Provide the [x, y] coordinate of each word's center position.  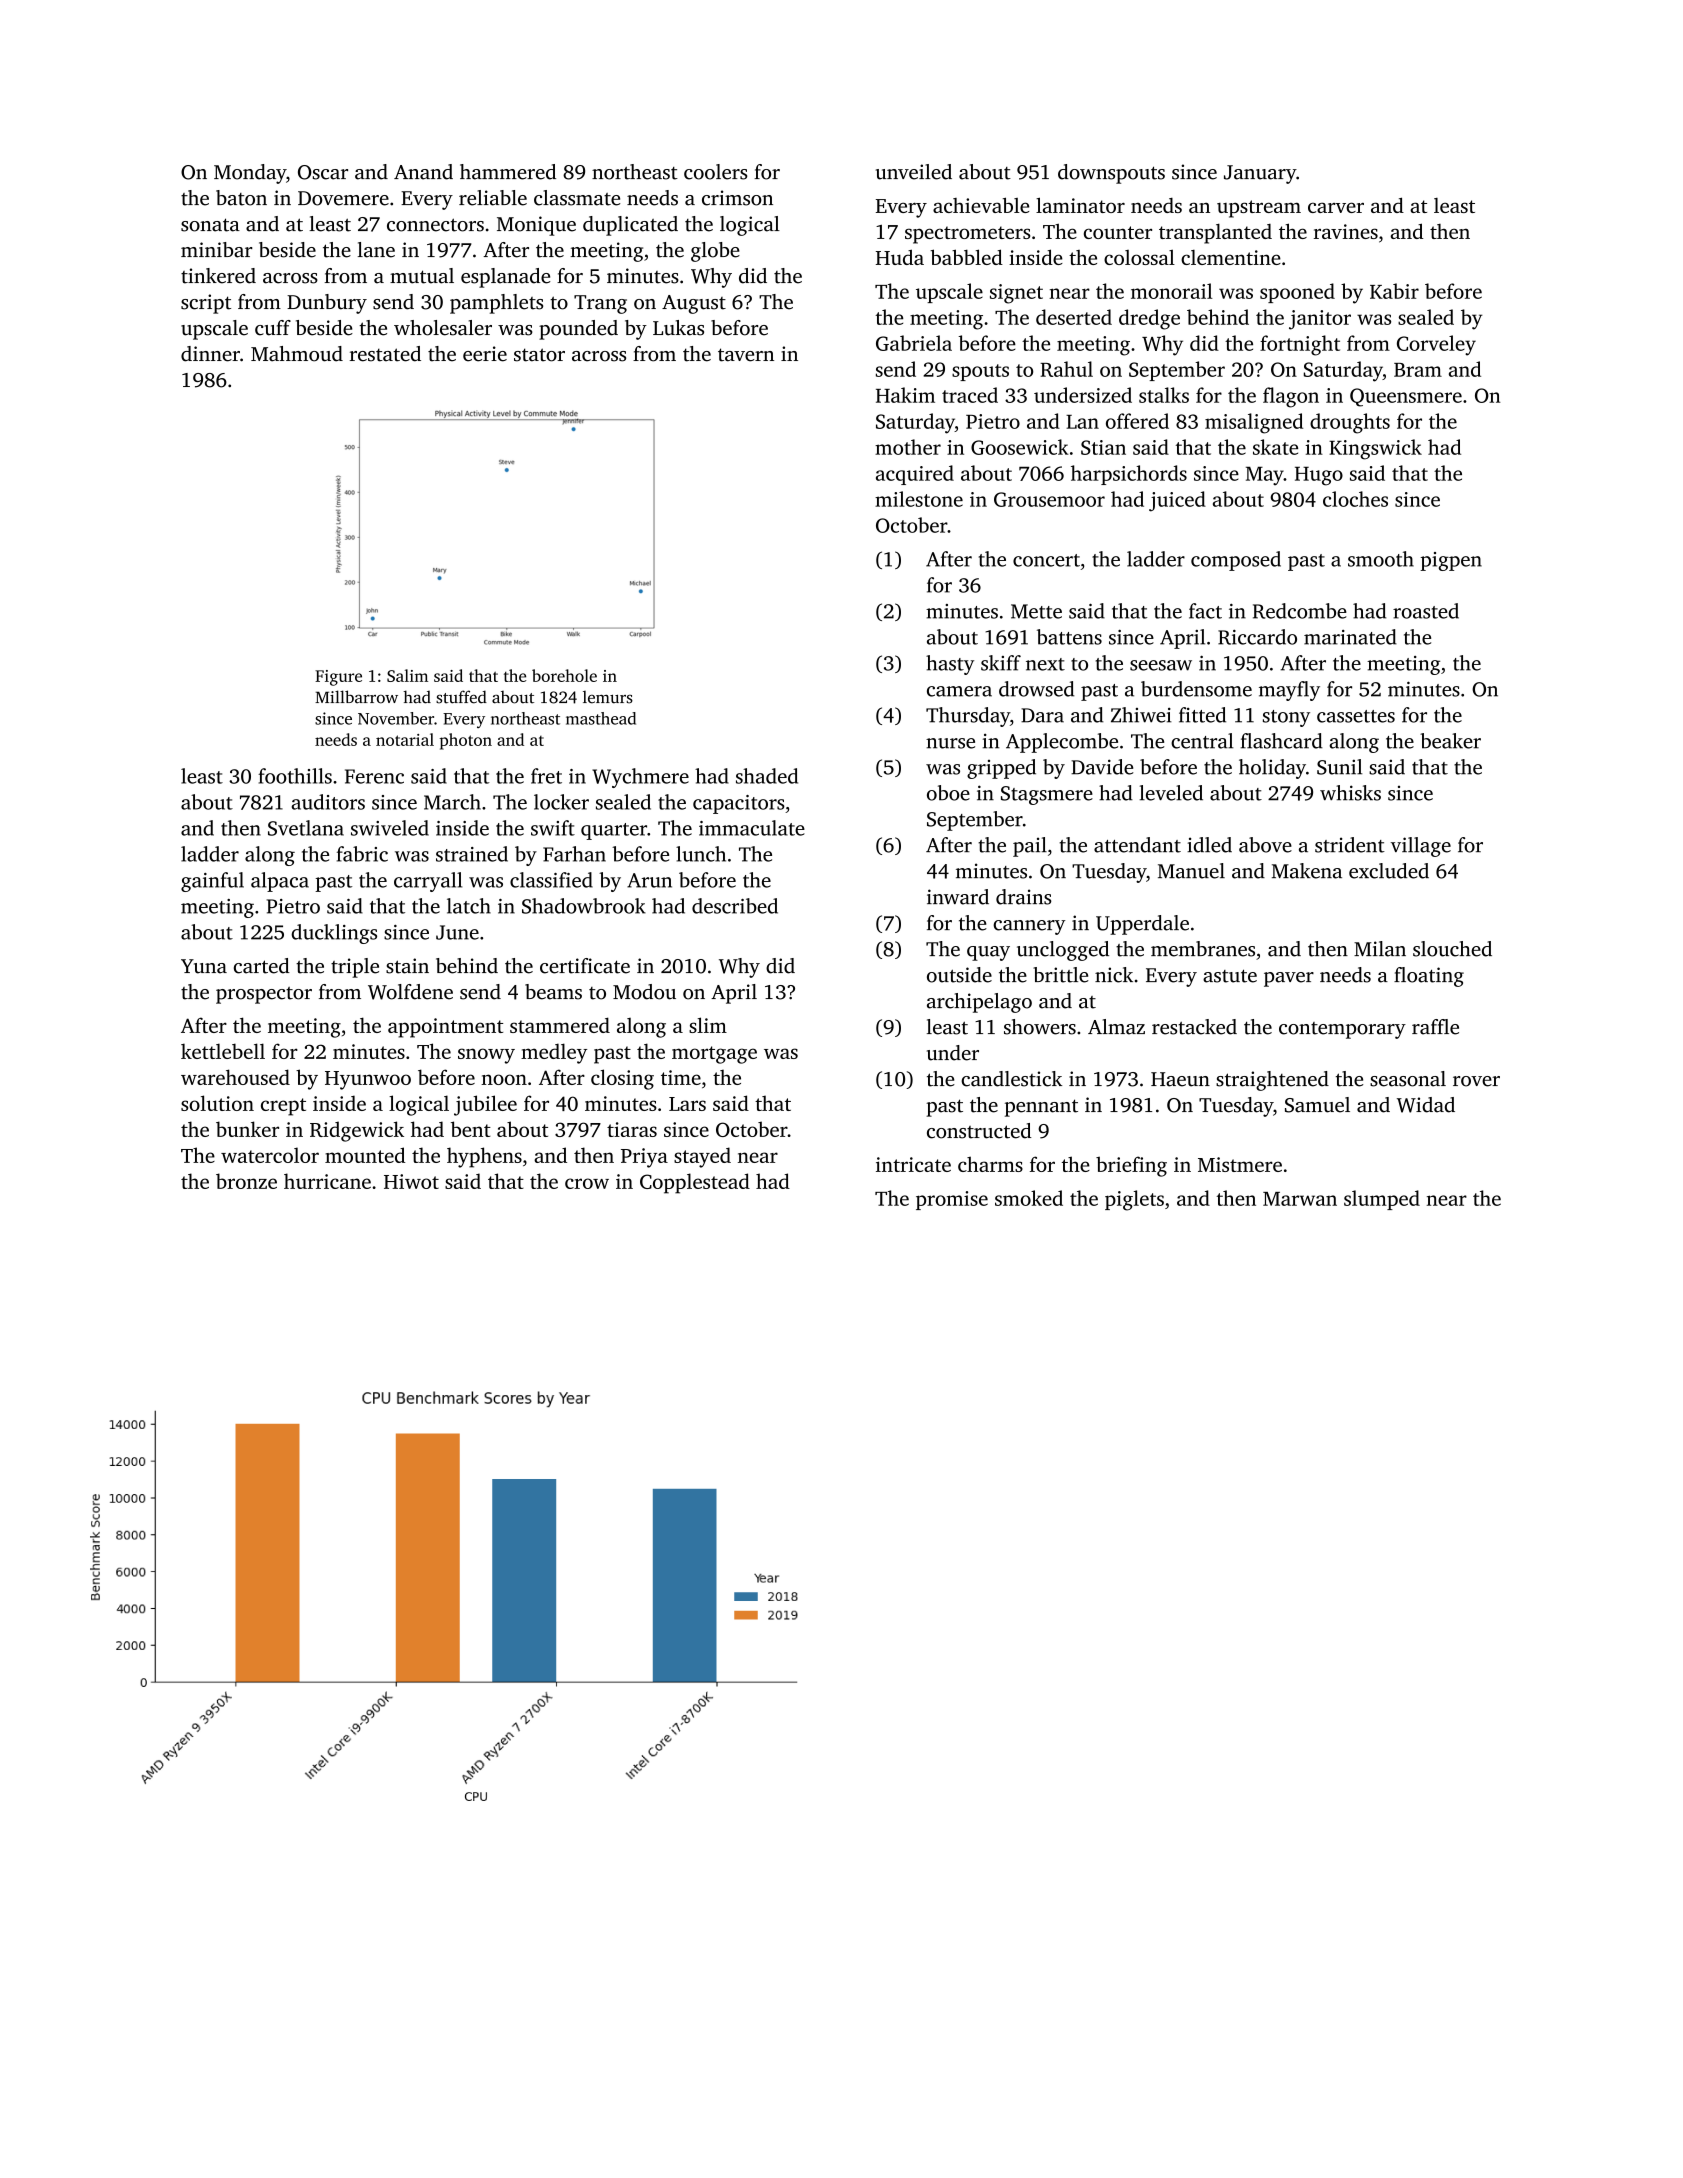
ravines [1346, 231]
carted [262, 966]
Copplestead [695, 1183]
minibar [217, 250]
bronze [246, 1181]
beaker [1450, 741]
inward [958, 897]
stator [539, 355]
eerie [485, 354]
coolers [715, 172]
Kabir [1394, 291]
